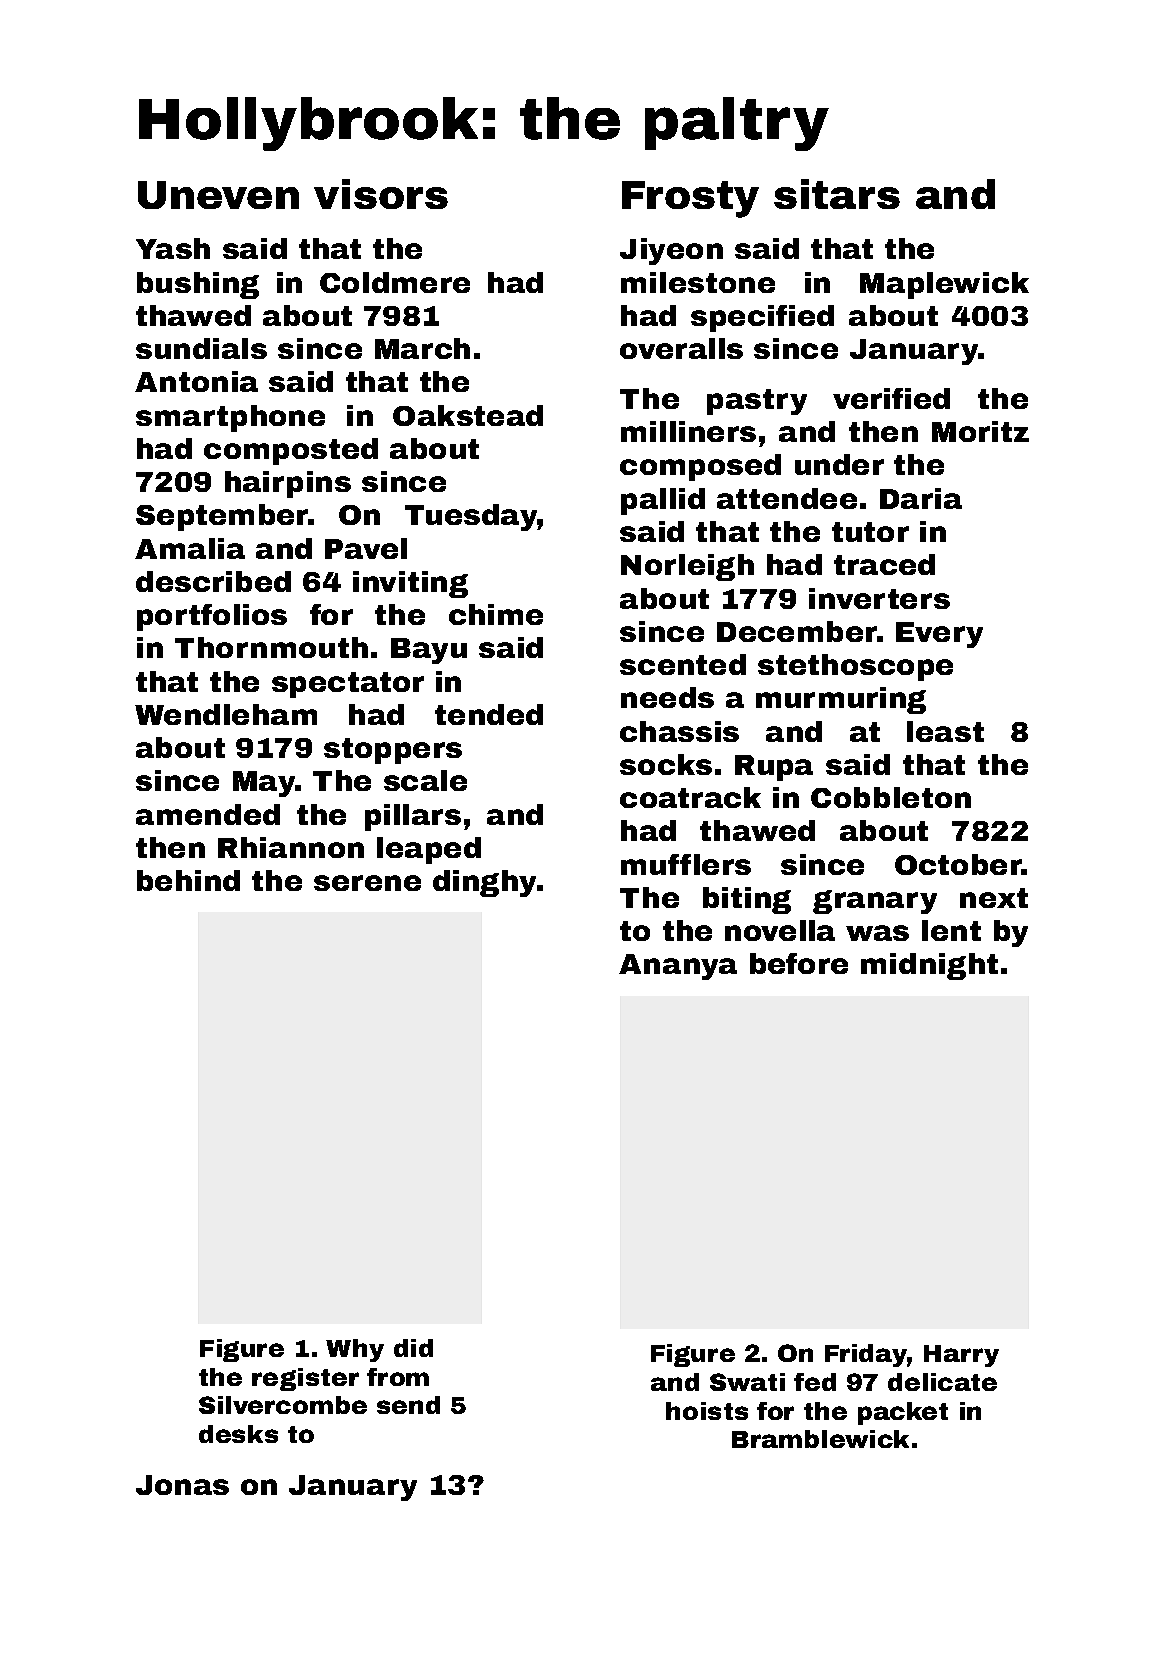 This page has width=1165, height=1654. What do you see at coordinates (218, 195) in the page?
I see `Uneven` at bounding box center [218, 195].
